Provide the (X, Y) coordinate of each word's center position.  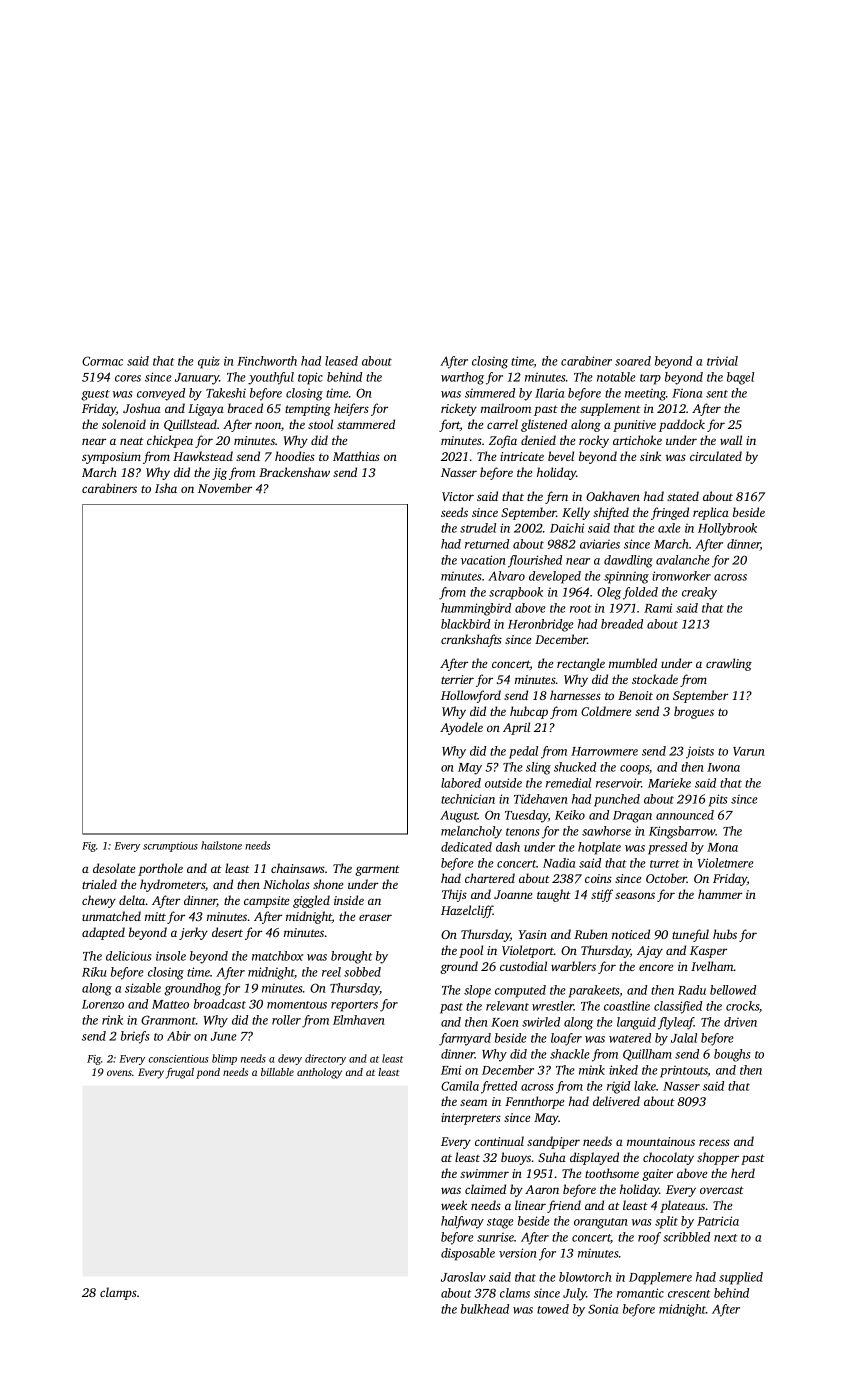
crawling (729, 664)
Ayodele (461, 728)
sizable (143, 988)
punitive (634, 426)
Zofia (503, 441)
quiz (209, 362)
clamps (118, 1293)
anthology (319, 1073)
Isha (166, 488)
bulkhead (485, 1309)
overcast (722, 1190)
